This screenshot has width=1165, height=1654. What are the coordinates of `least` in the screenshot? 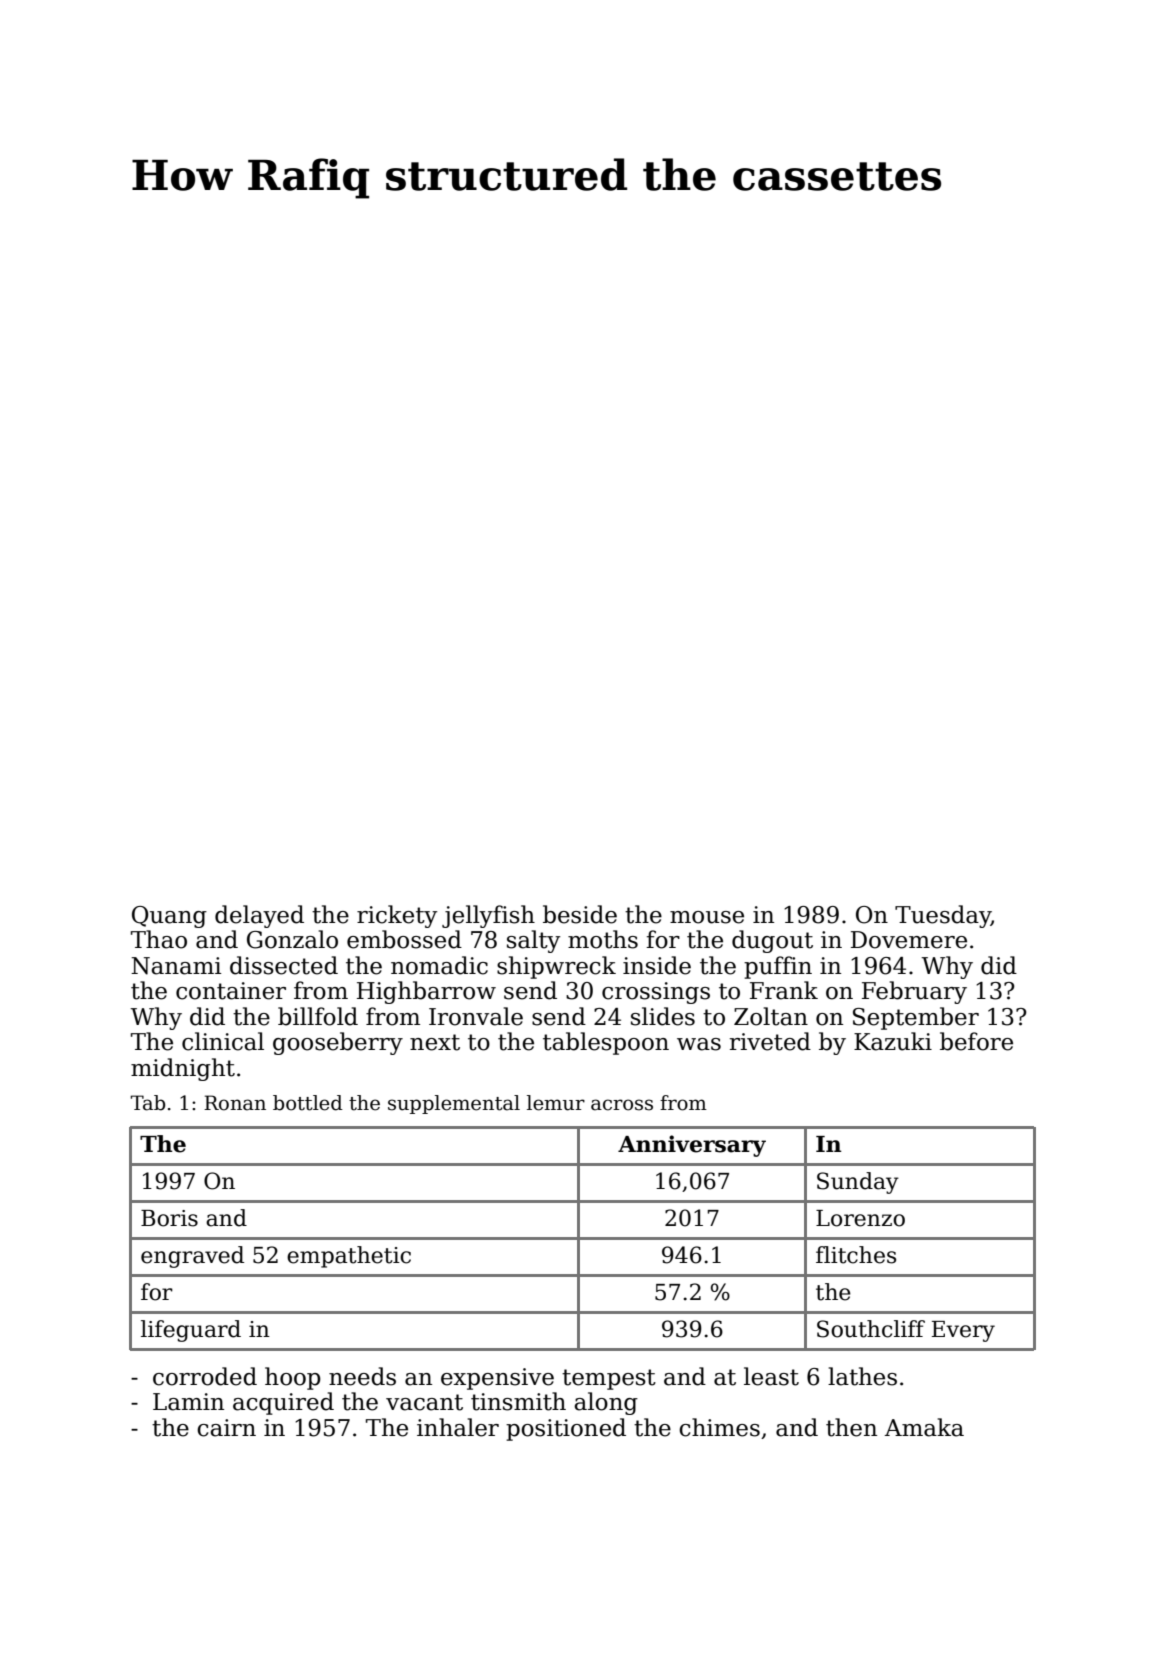 It's located at (771, 1376).
